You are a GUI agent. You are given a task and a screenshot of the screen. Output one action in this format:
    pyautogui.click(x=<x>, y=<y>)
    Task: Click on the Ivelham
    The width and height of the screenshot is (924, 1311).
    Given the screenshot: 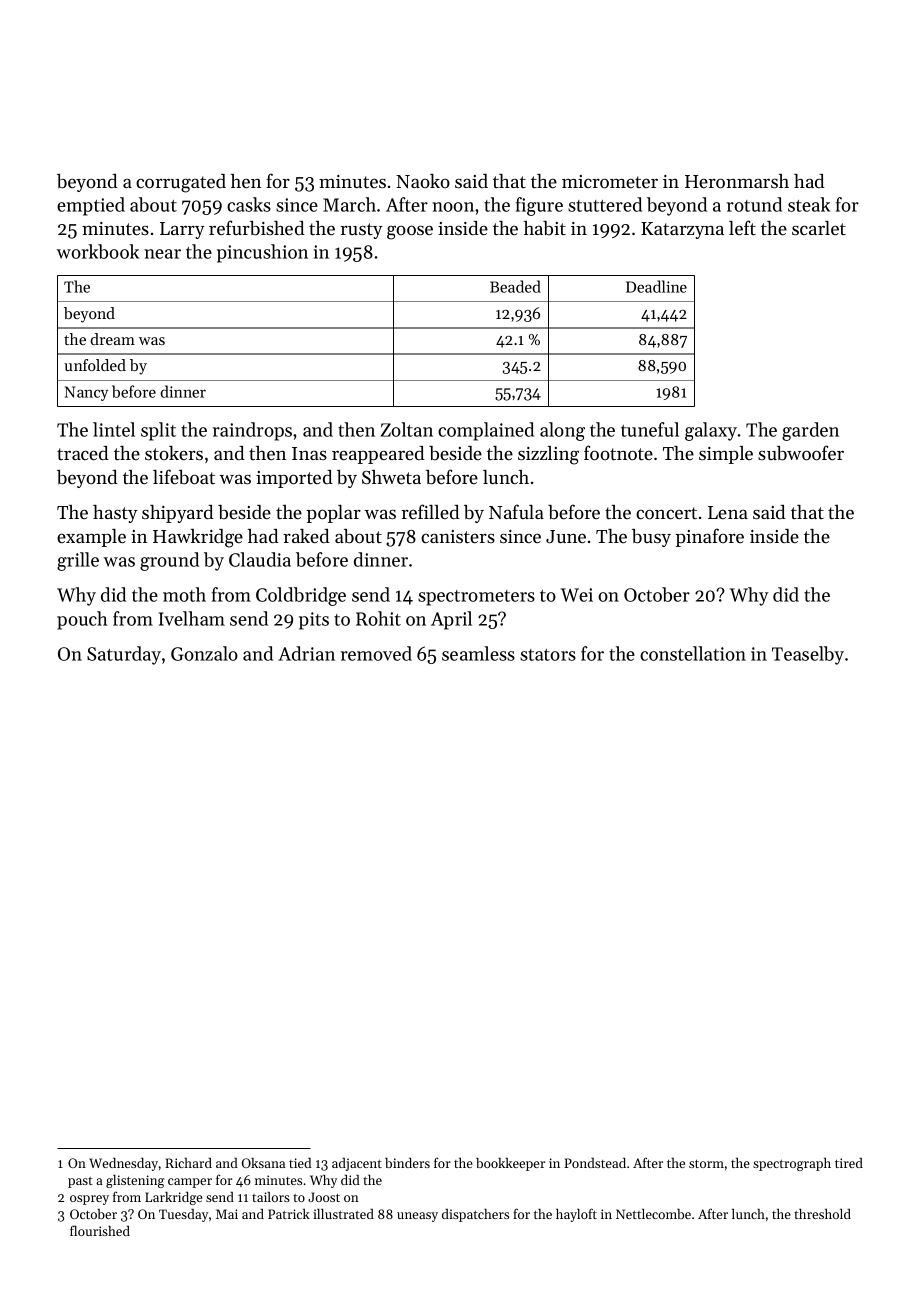 What is the action you would take?
    pyautogui.click(x=192, y=618)
